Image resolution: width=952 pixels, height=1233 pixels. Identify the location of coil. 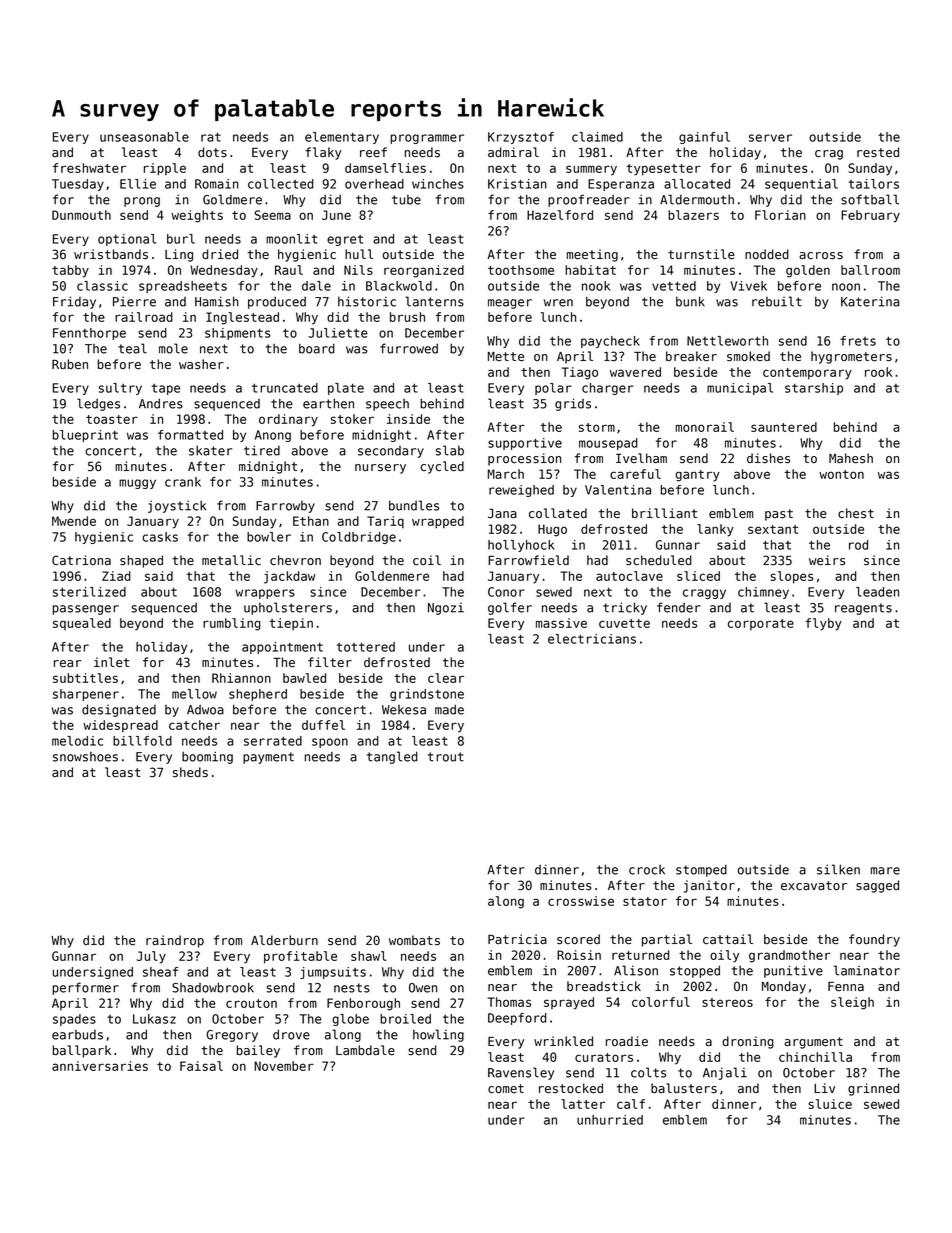
(427, 560).
